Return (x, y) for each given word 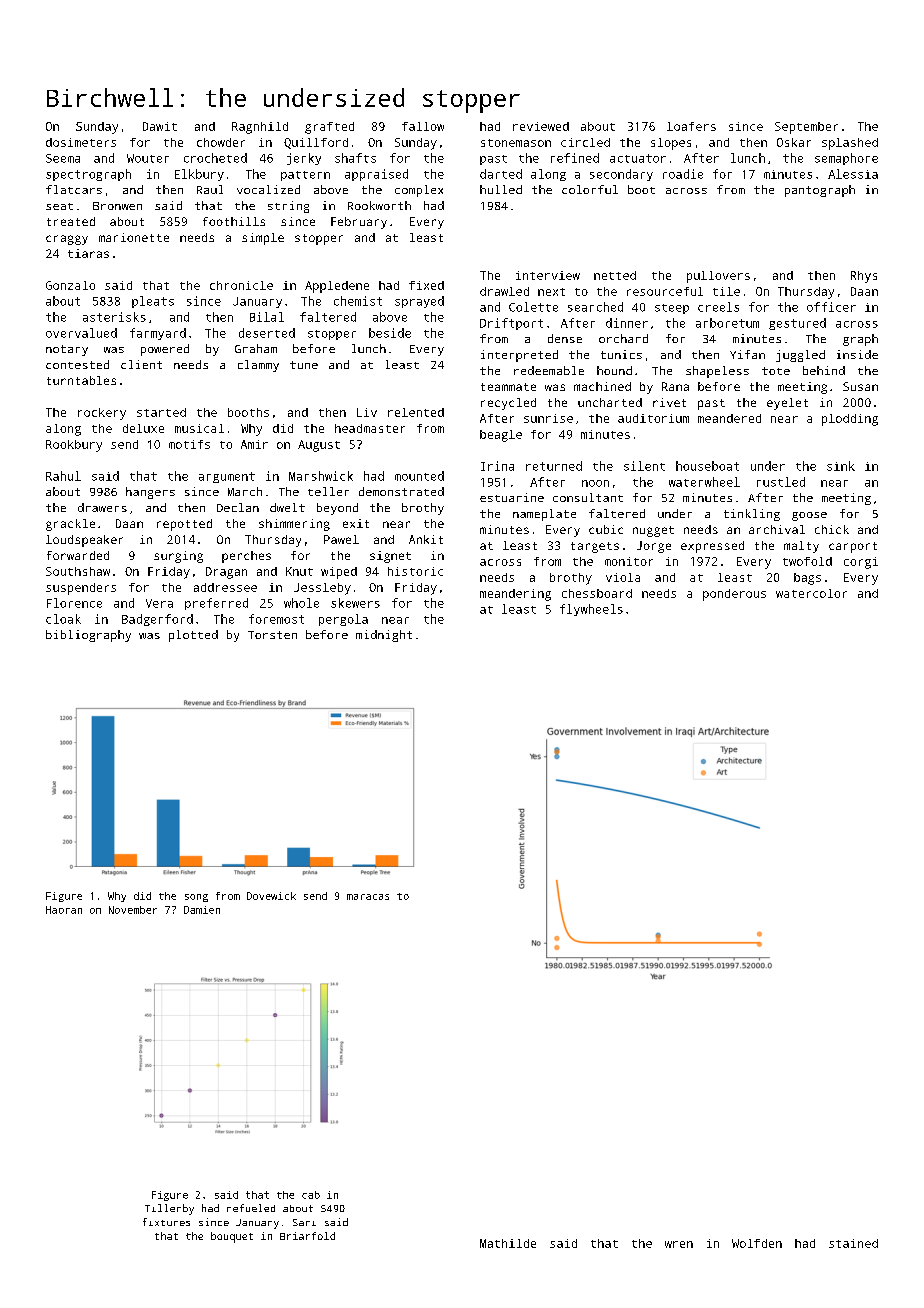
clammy (258, 366)
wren (679, 1244)
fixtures (166, 1222)
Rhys (864, 277)
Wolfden (757, 1243)
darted (501, 174)
